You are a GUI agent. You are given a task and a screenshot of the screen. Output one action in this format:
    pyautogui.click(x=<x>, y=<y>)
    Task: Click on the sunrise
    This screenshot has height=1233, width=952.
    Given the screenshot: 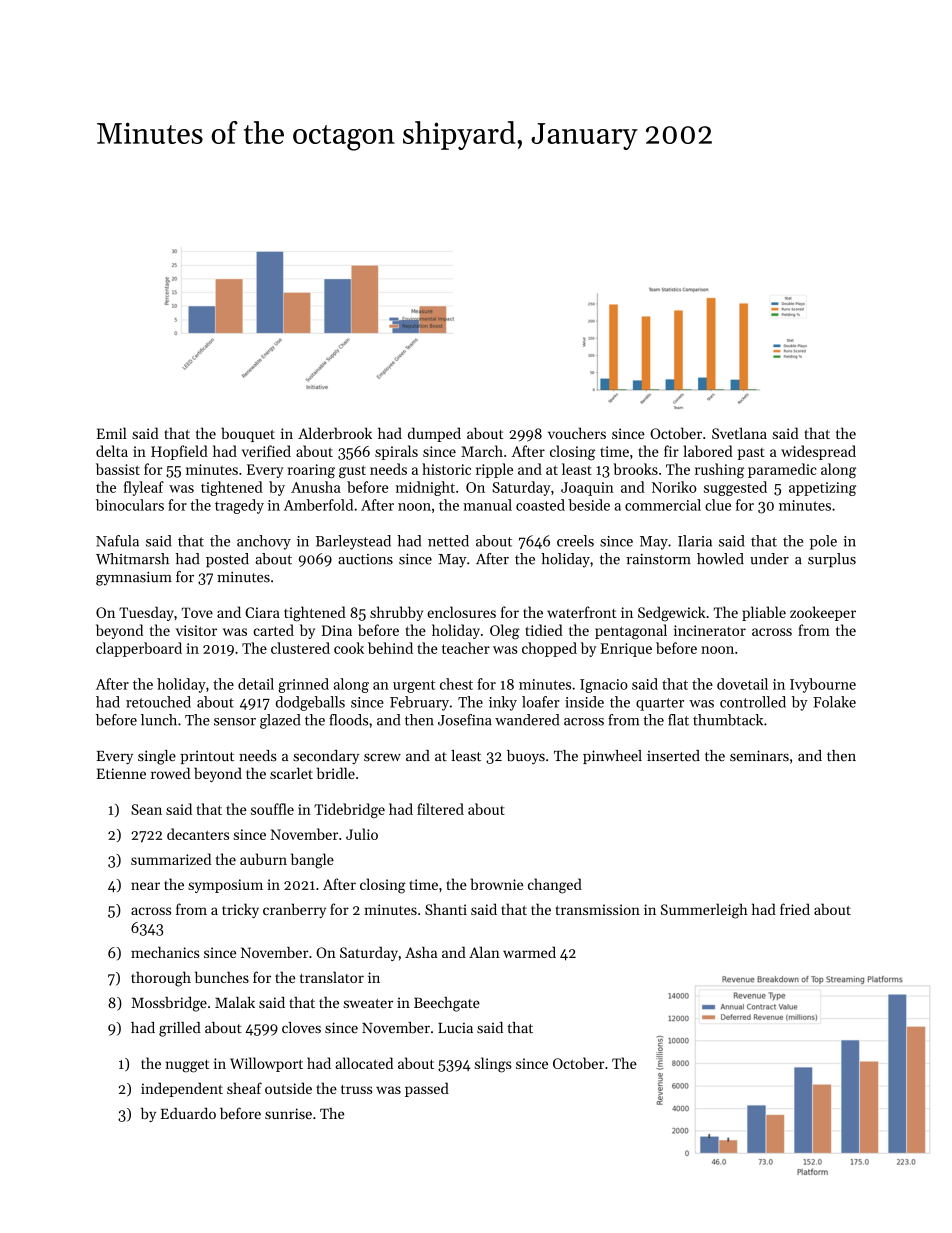 What is the action you would take?
    pyautogui.click(x=288, y=1113)
